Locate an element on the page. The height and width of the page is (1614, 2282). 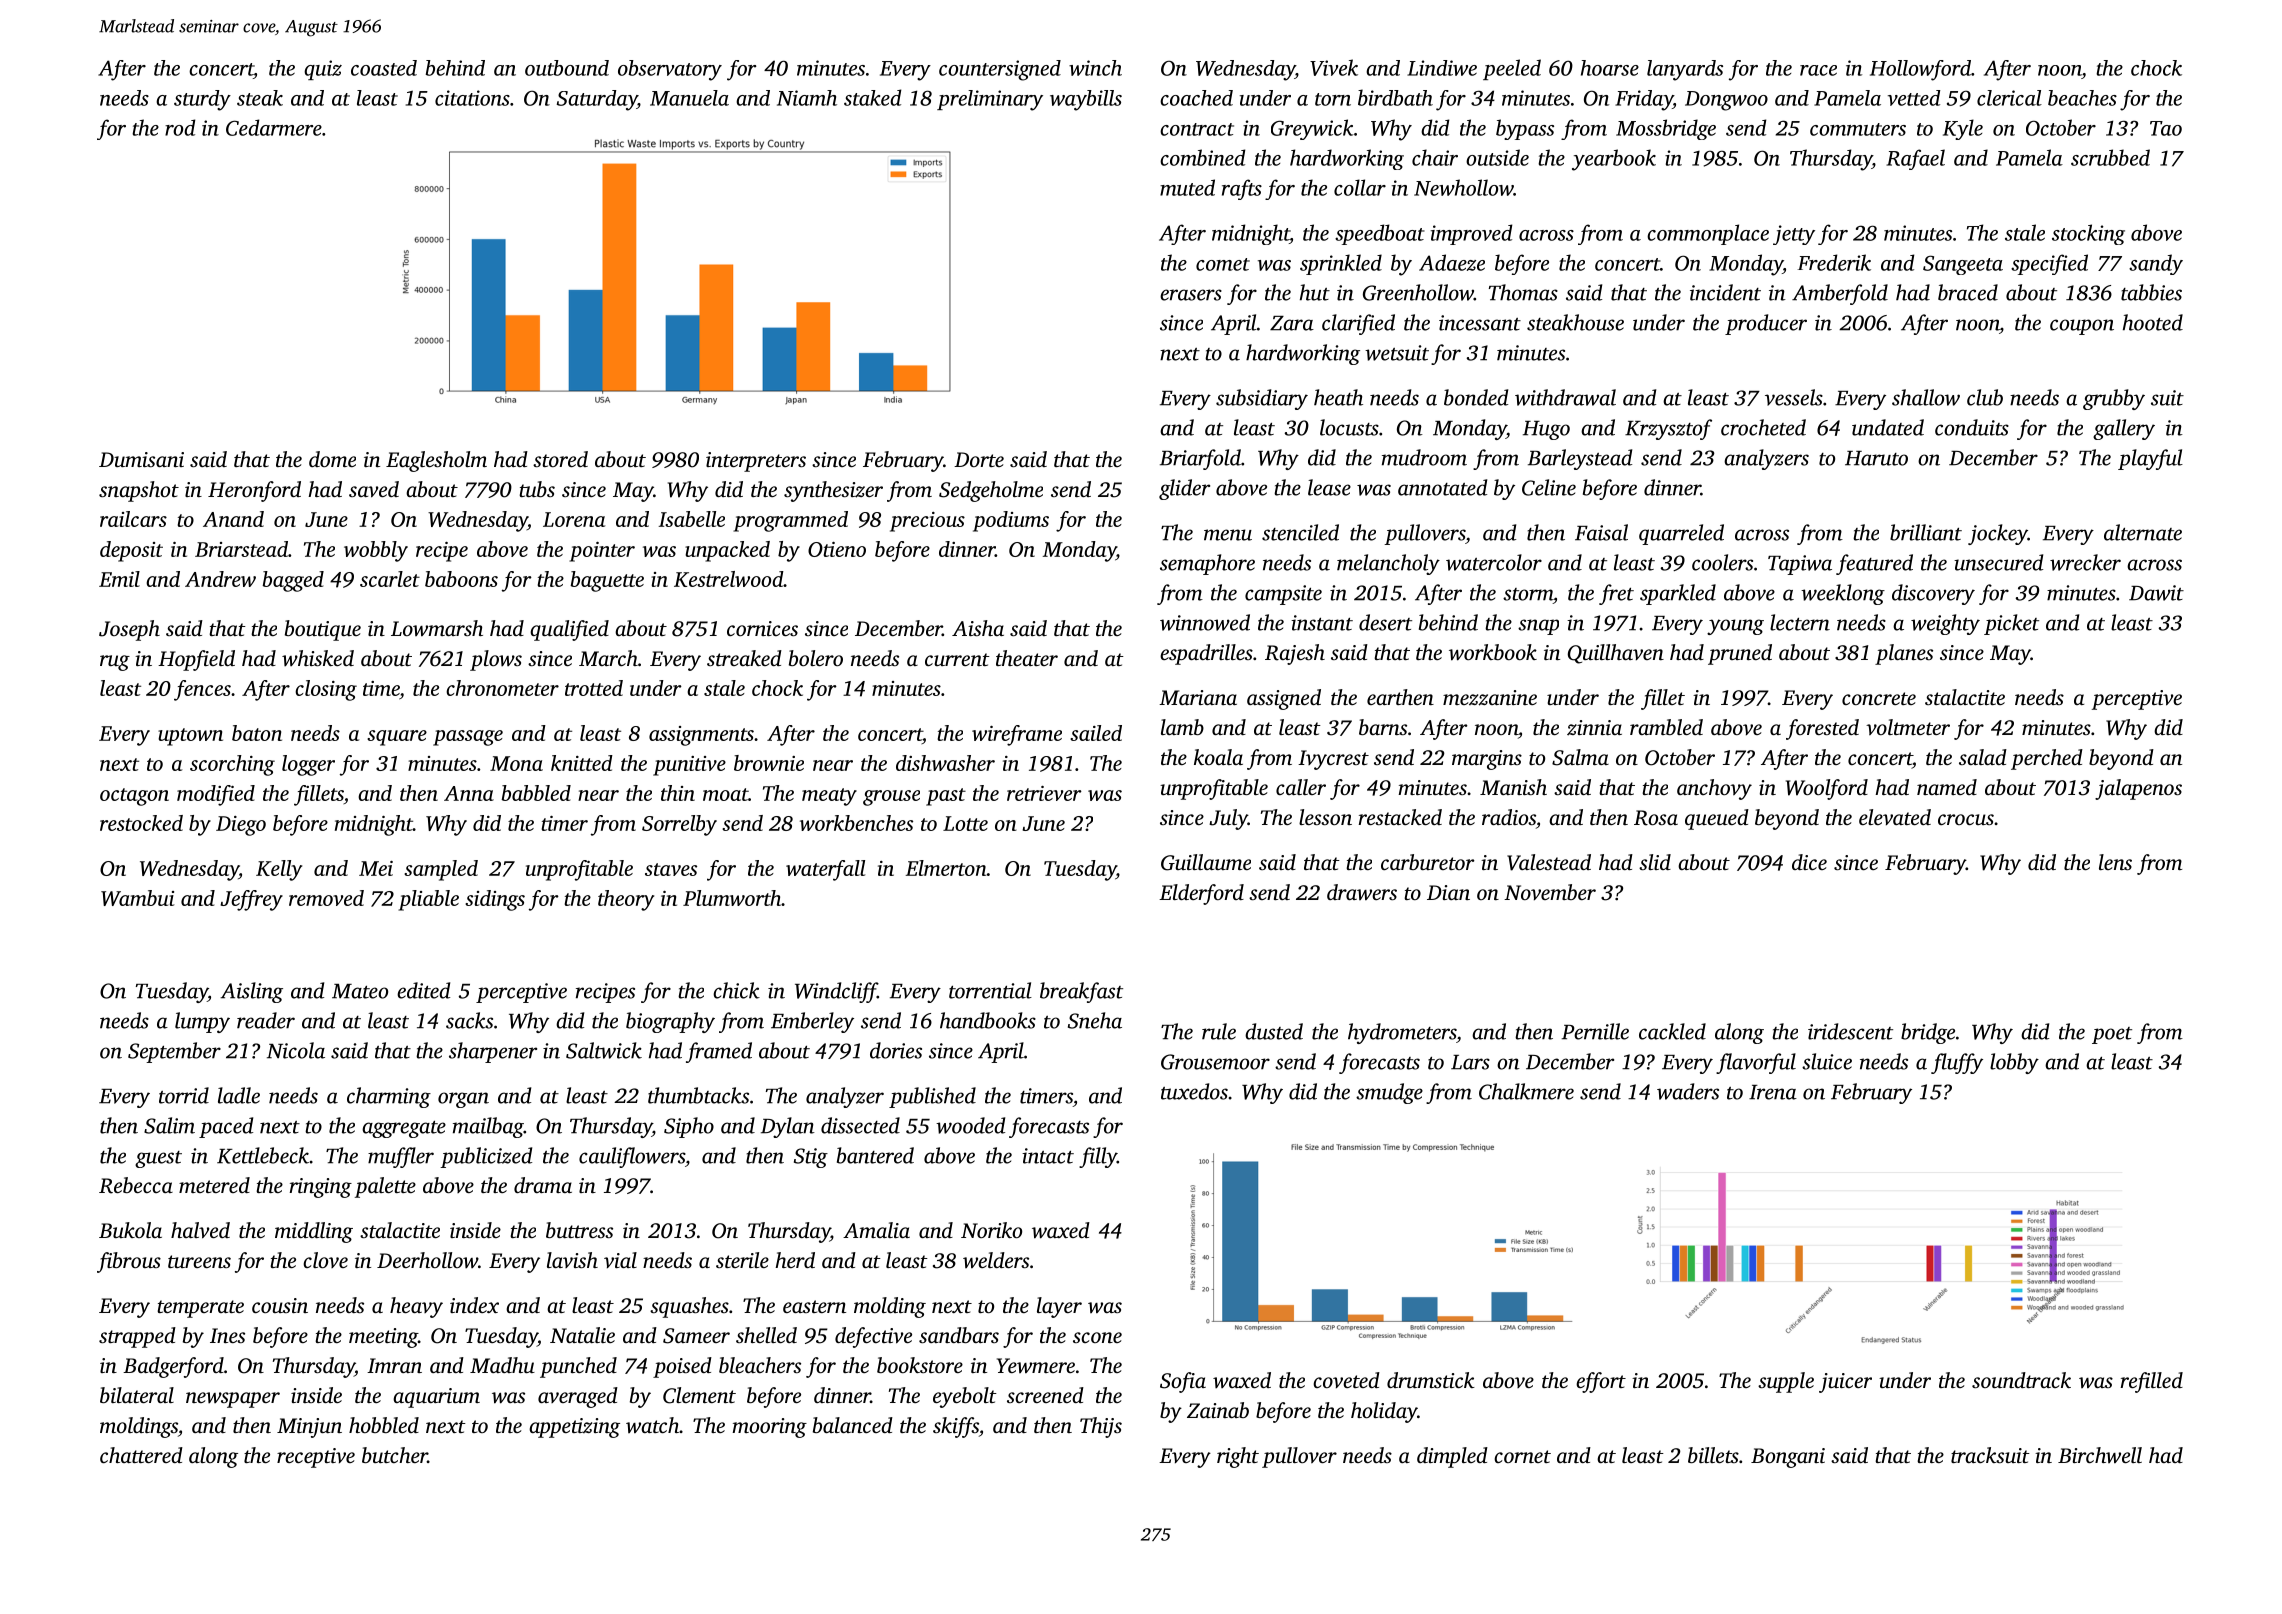
poet is located at coordinates (2112, 1035).
